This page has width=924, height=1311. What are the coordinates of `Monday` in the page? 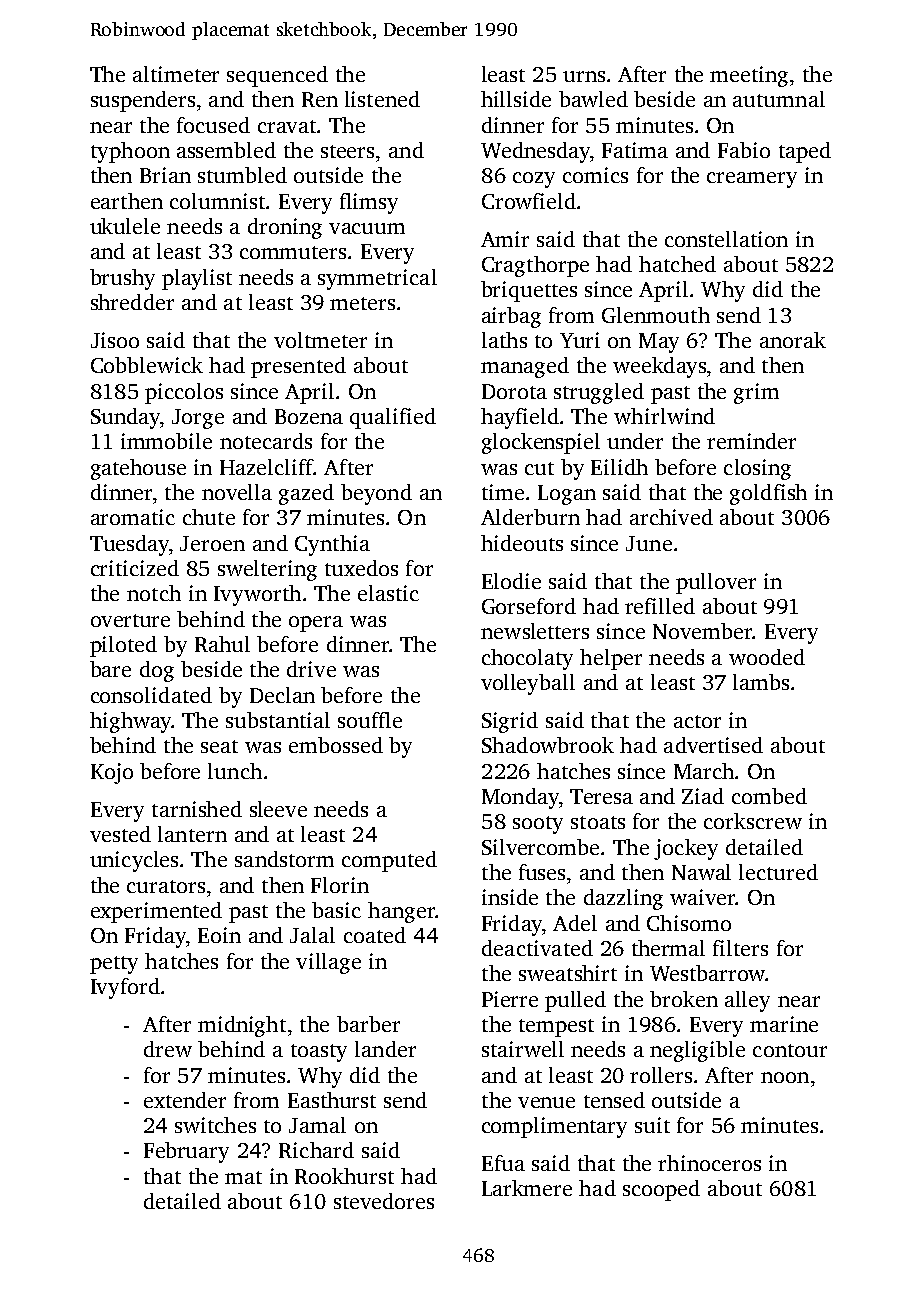 It's located at (520, 798).
